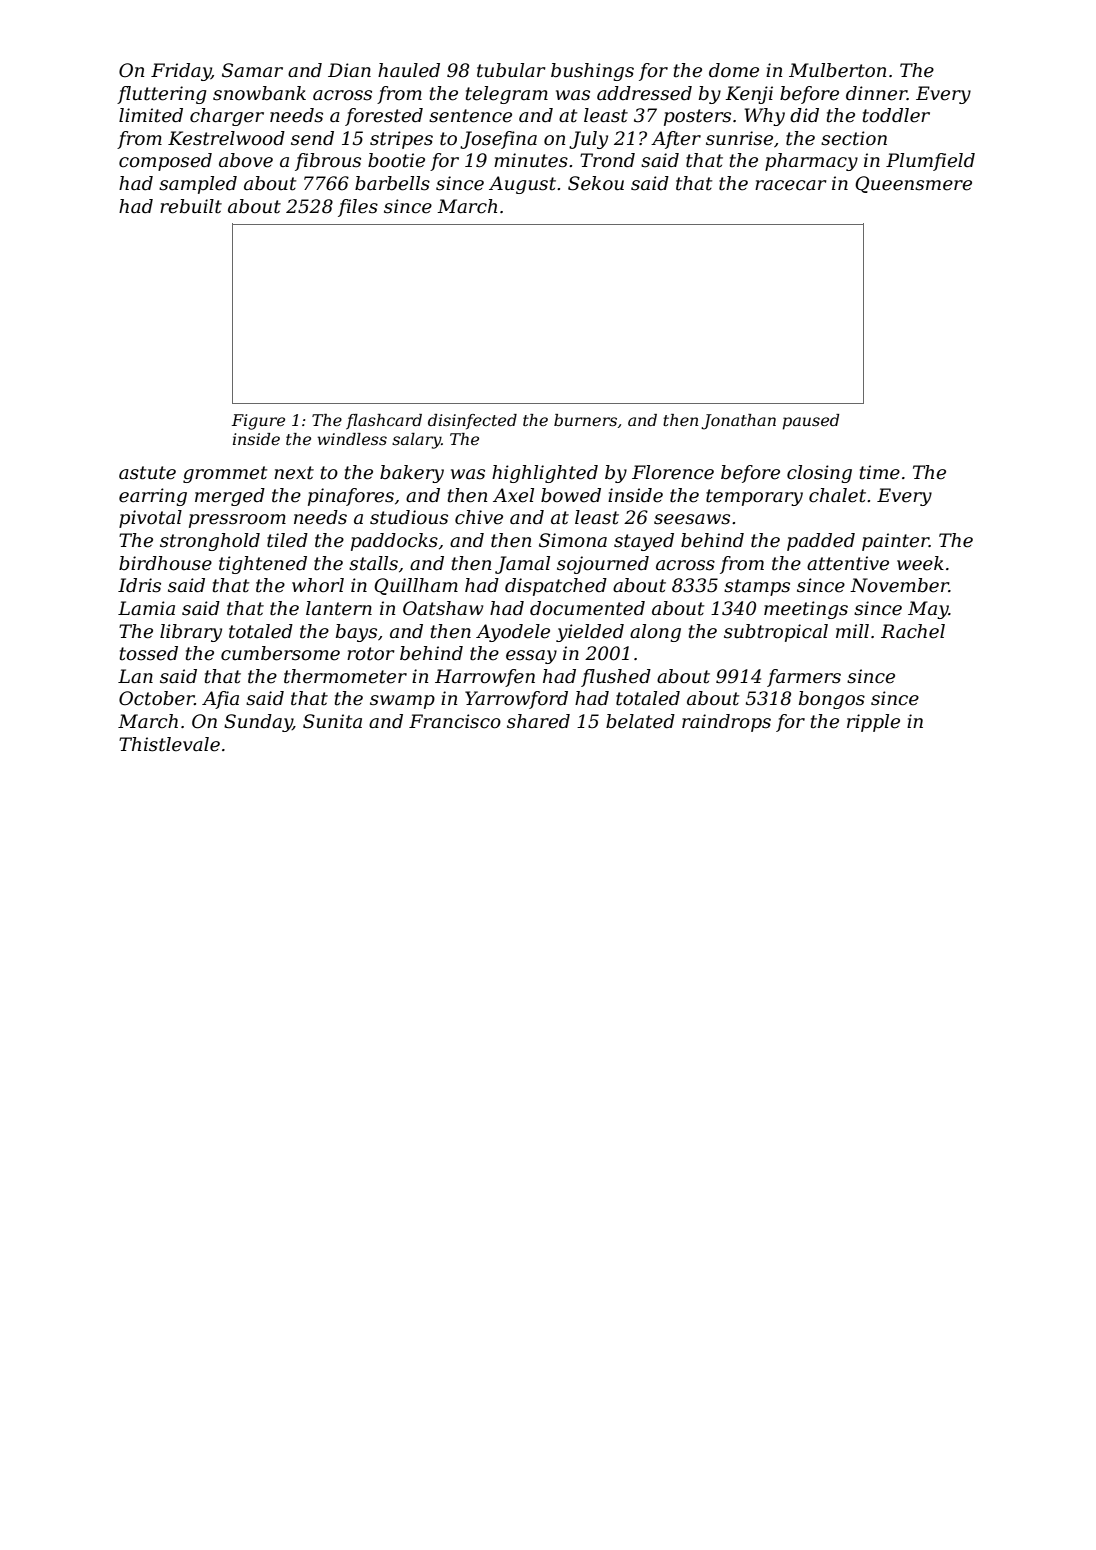 Image resolution: width=1096 pixels, height=1550 pixels. What do you see at coordinates (191, 206) in the screenshot?
I see `rebuilt` at bounding box center [191, 206].
